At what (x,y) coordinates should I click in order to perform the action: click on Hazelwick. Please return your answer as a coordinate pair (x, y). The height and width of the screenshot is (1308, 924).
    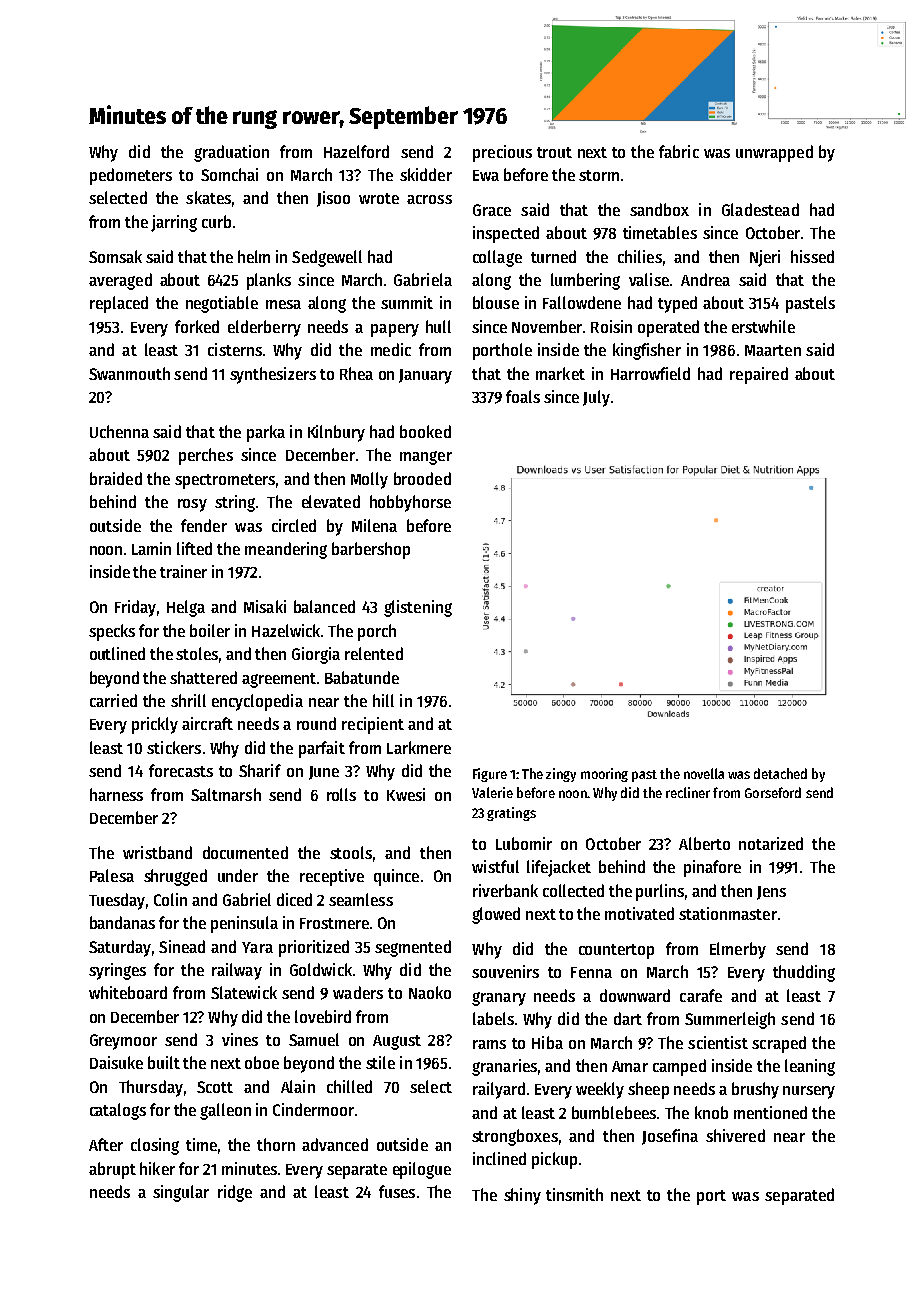
    Looking at the image, I should click on (286, 630).
